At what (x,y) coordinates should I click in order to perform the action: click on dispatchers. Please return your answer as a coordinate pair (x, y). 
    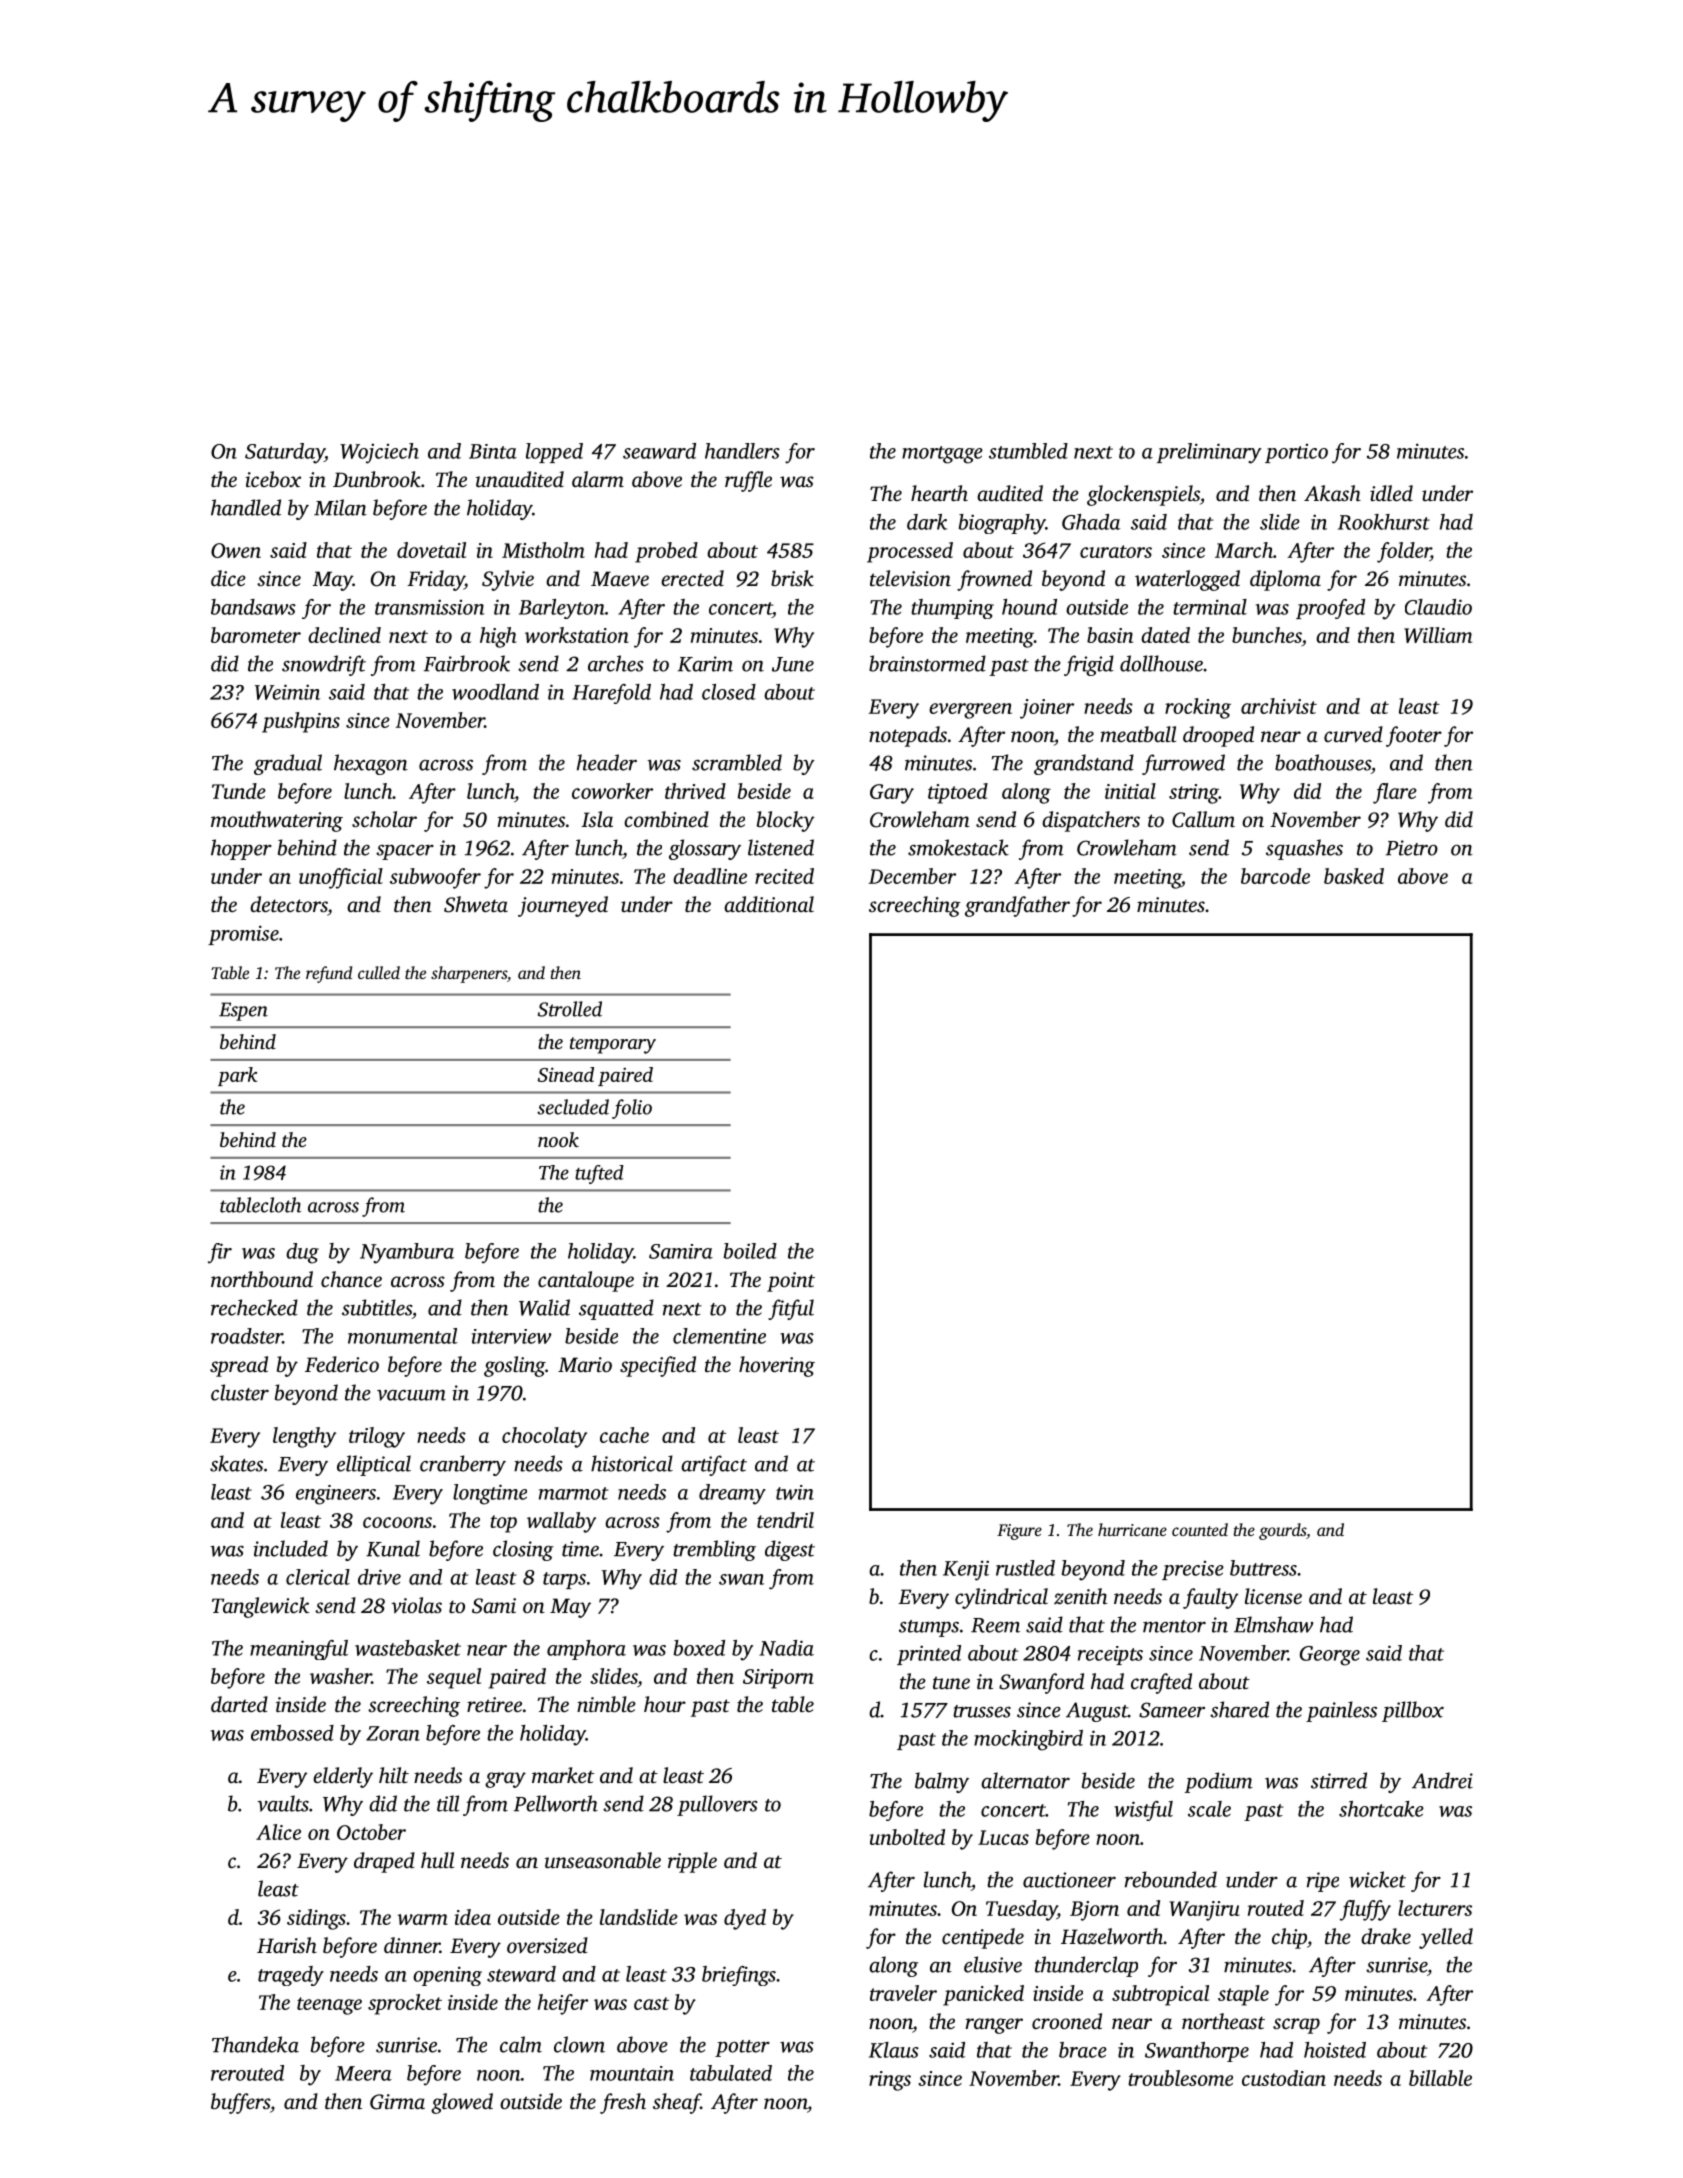
    Looking at the image, I should click on (1091, 821).
